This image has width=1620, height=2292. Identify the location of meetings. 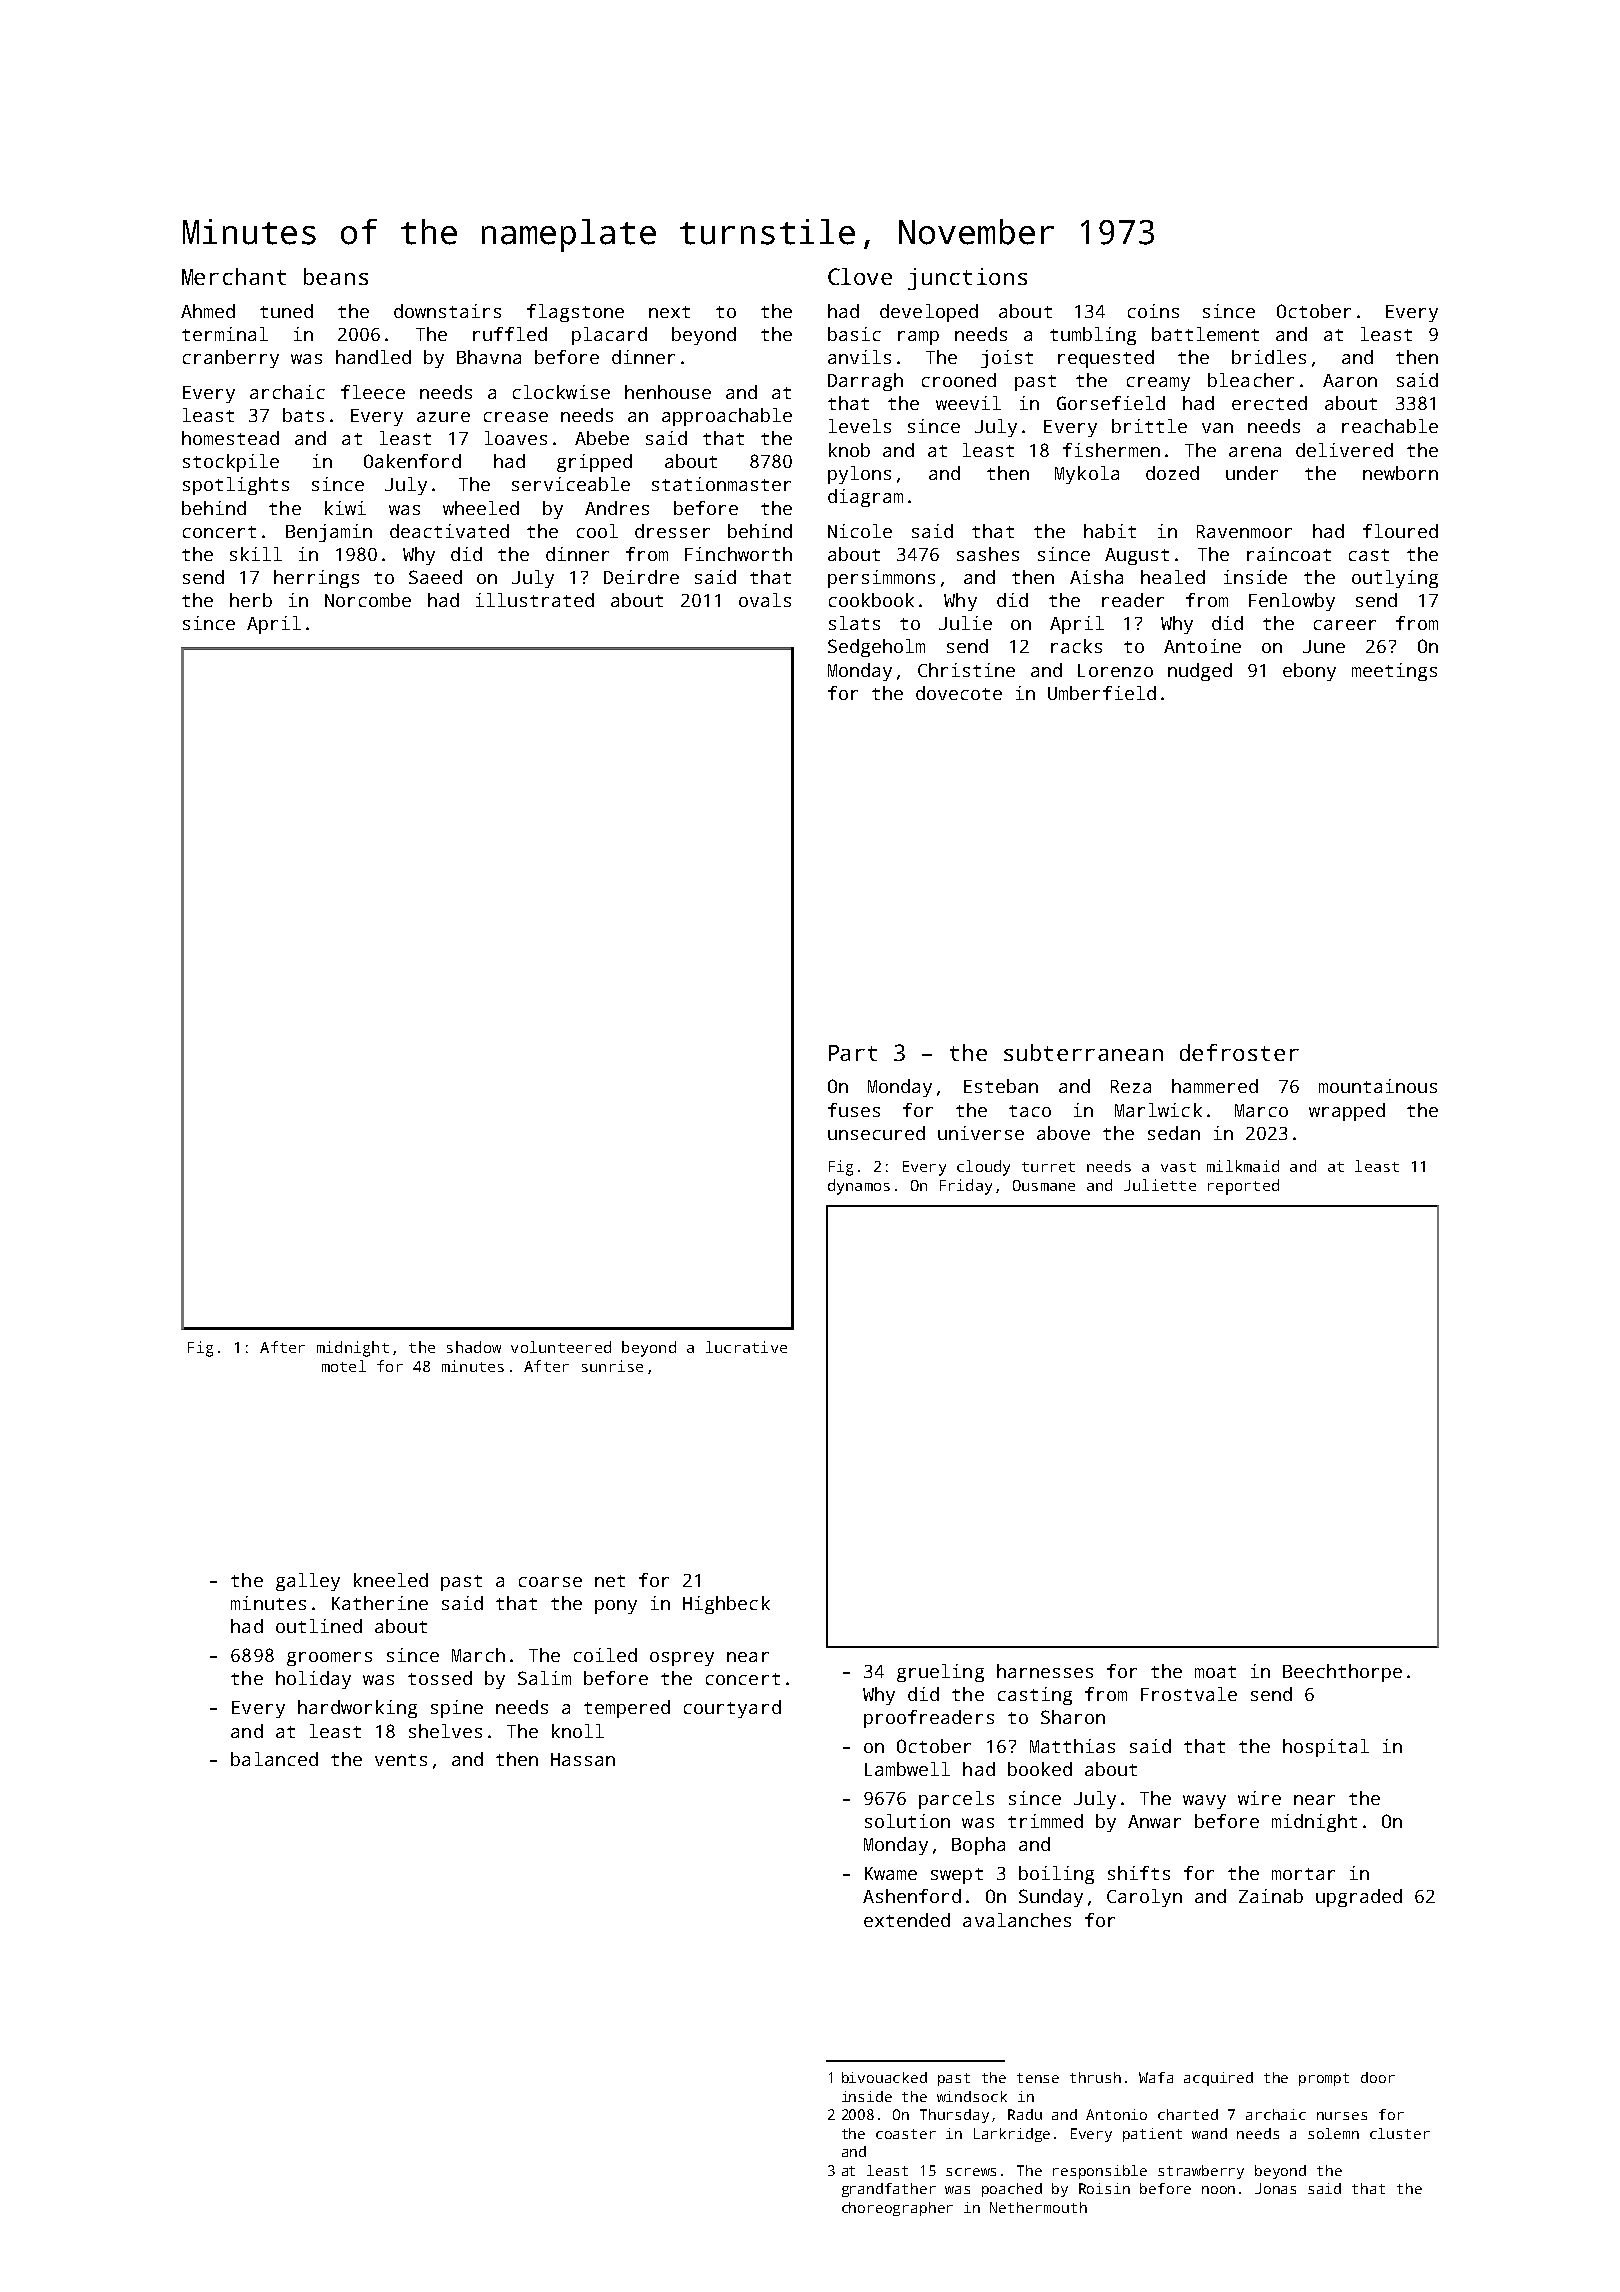
(1394, 672).
